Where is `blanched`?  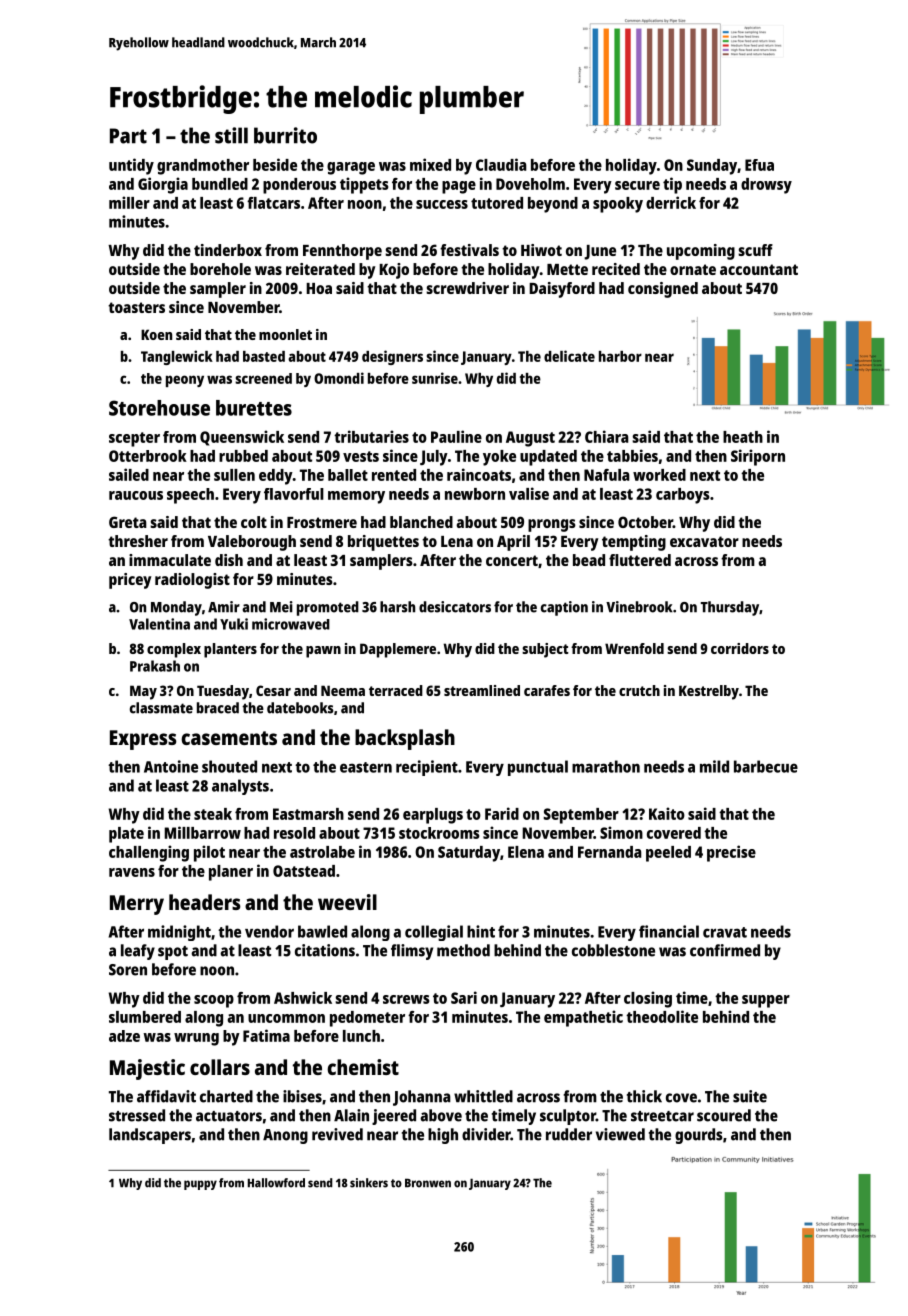 blanched is located at coordinates (421, 522).
